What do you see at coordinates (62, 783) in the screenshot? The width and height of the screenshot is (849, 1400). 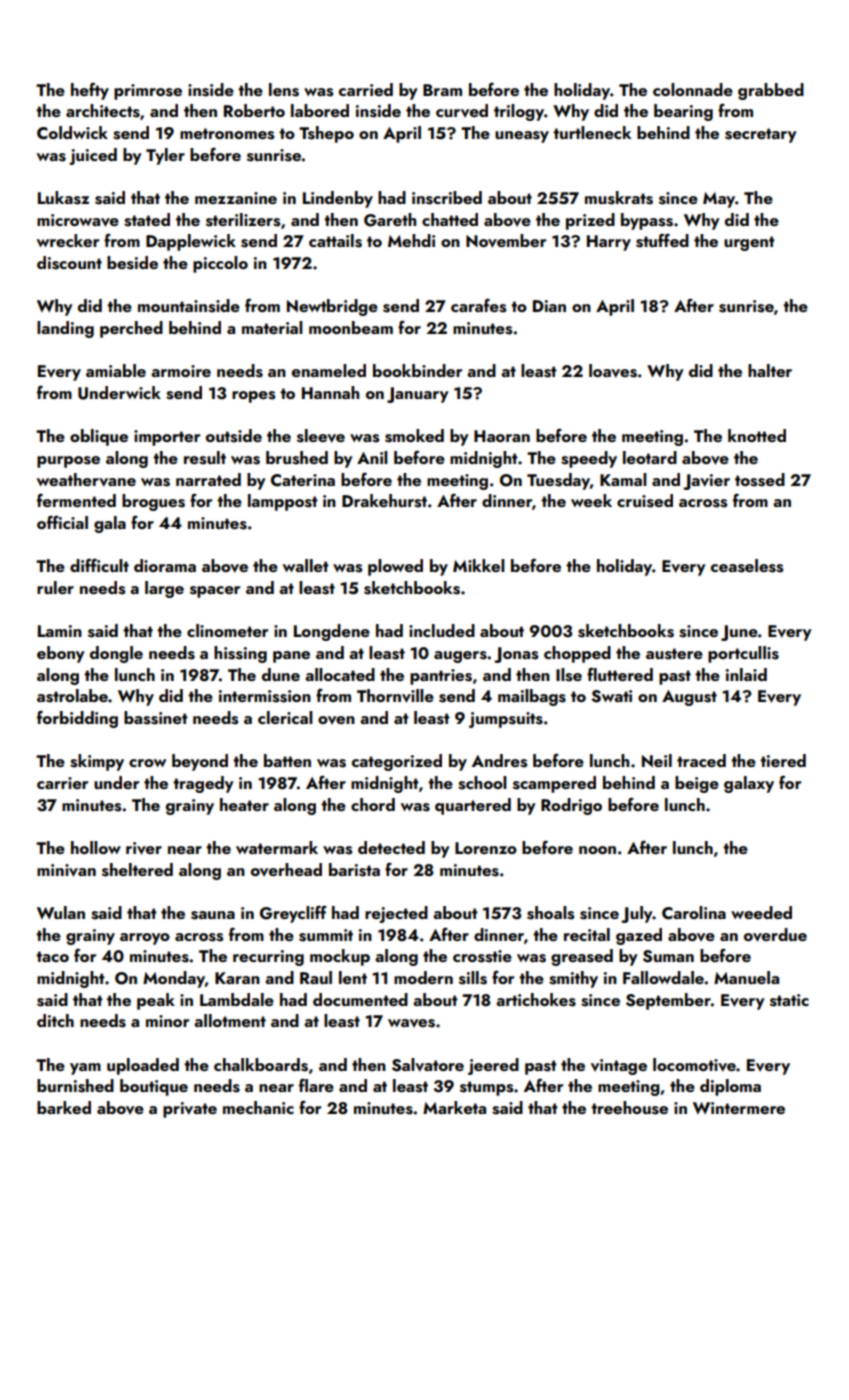 I see `carrier` at bounding box center [62, 783].
